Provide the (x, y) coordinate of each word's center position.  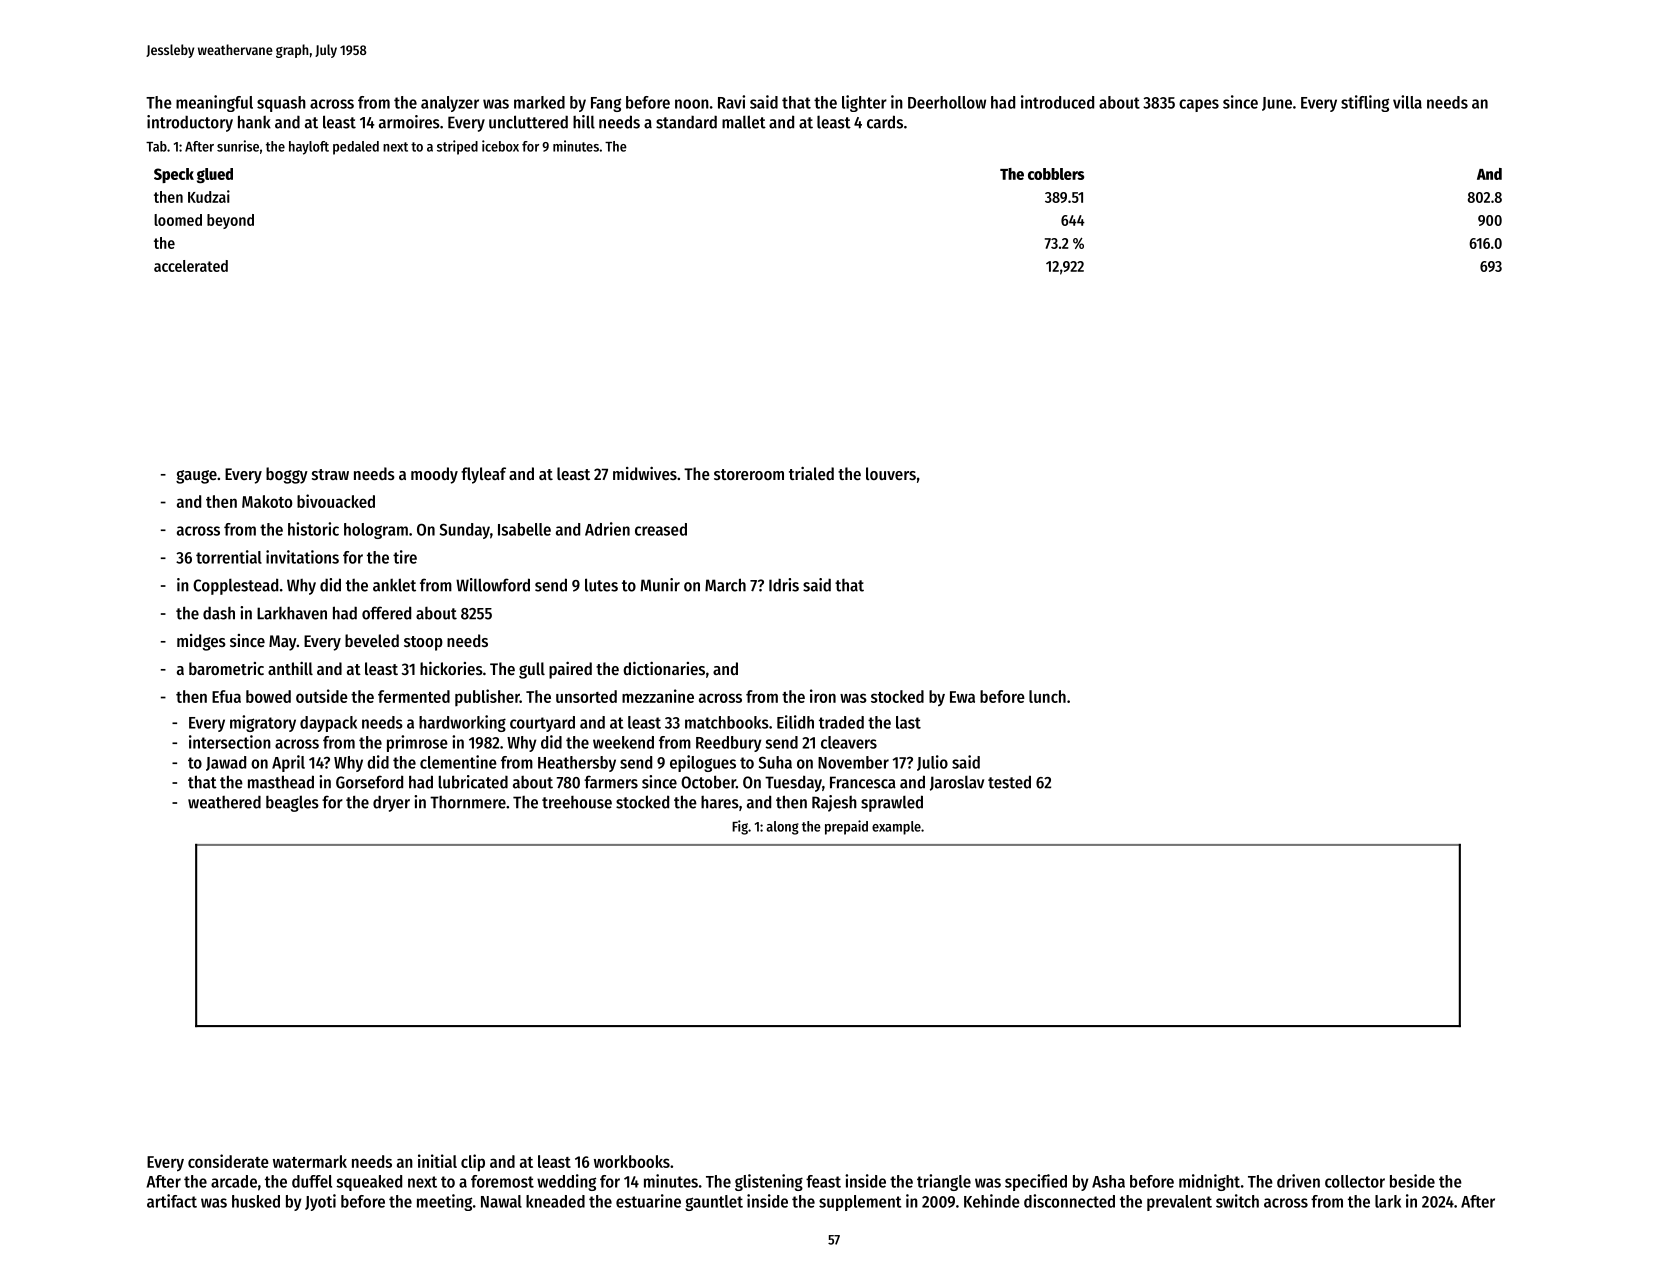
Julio (932, 763)
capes (1199, 105)
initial (437, 1161)
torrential (229, 557)
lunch (1047, 696)
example (896, 828)
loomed (178, 220)
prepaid (846, 827)
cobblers (1056, 174)
